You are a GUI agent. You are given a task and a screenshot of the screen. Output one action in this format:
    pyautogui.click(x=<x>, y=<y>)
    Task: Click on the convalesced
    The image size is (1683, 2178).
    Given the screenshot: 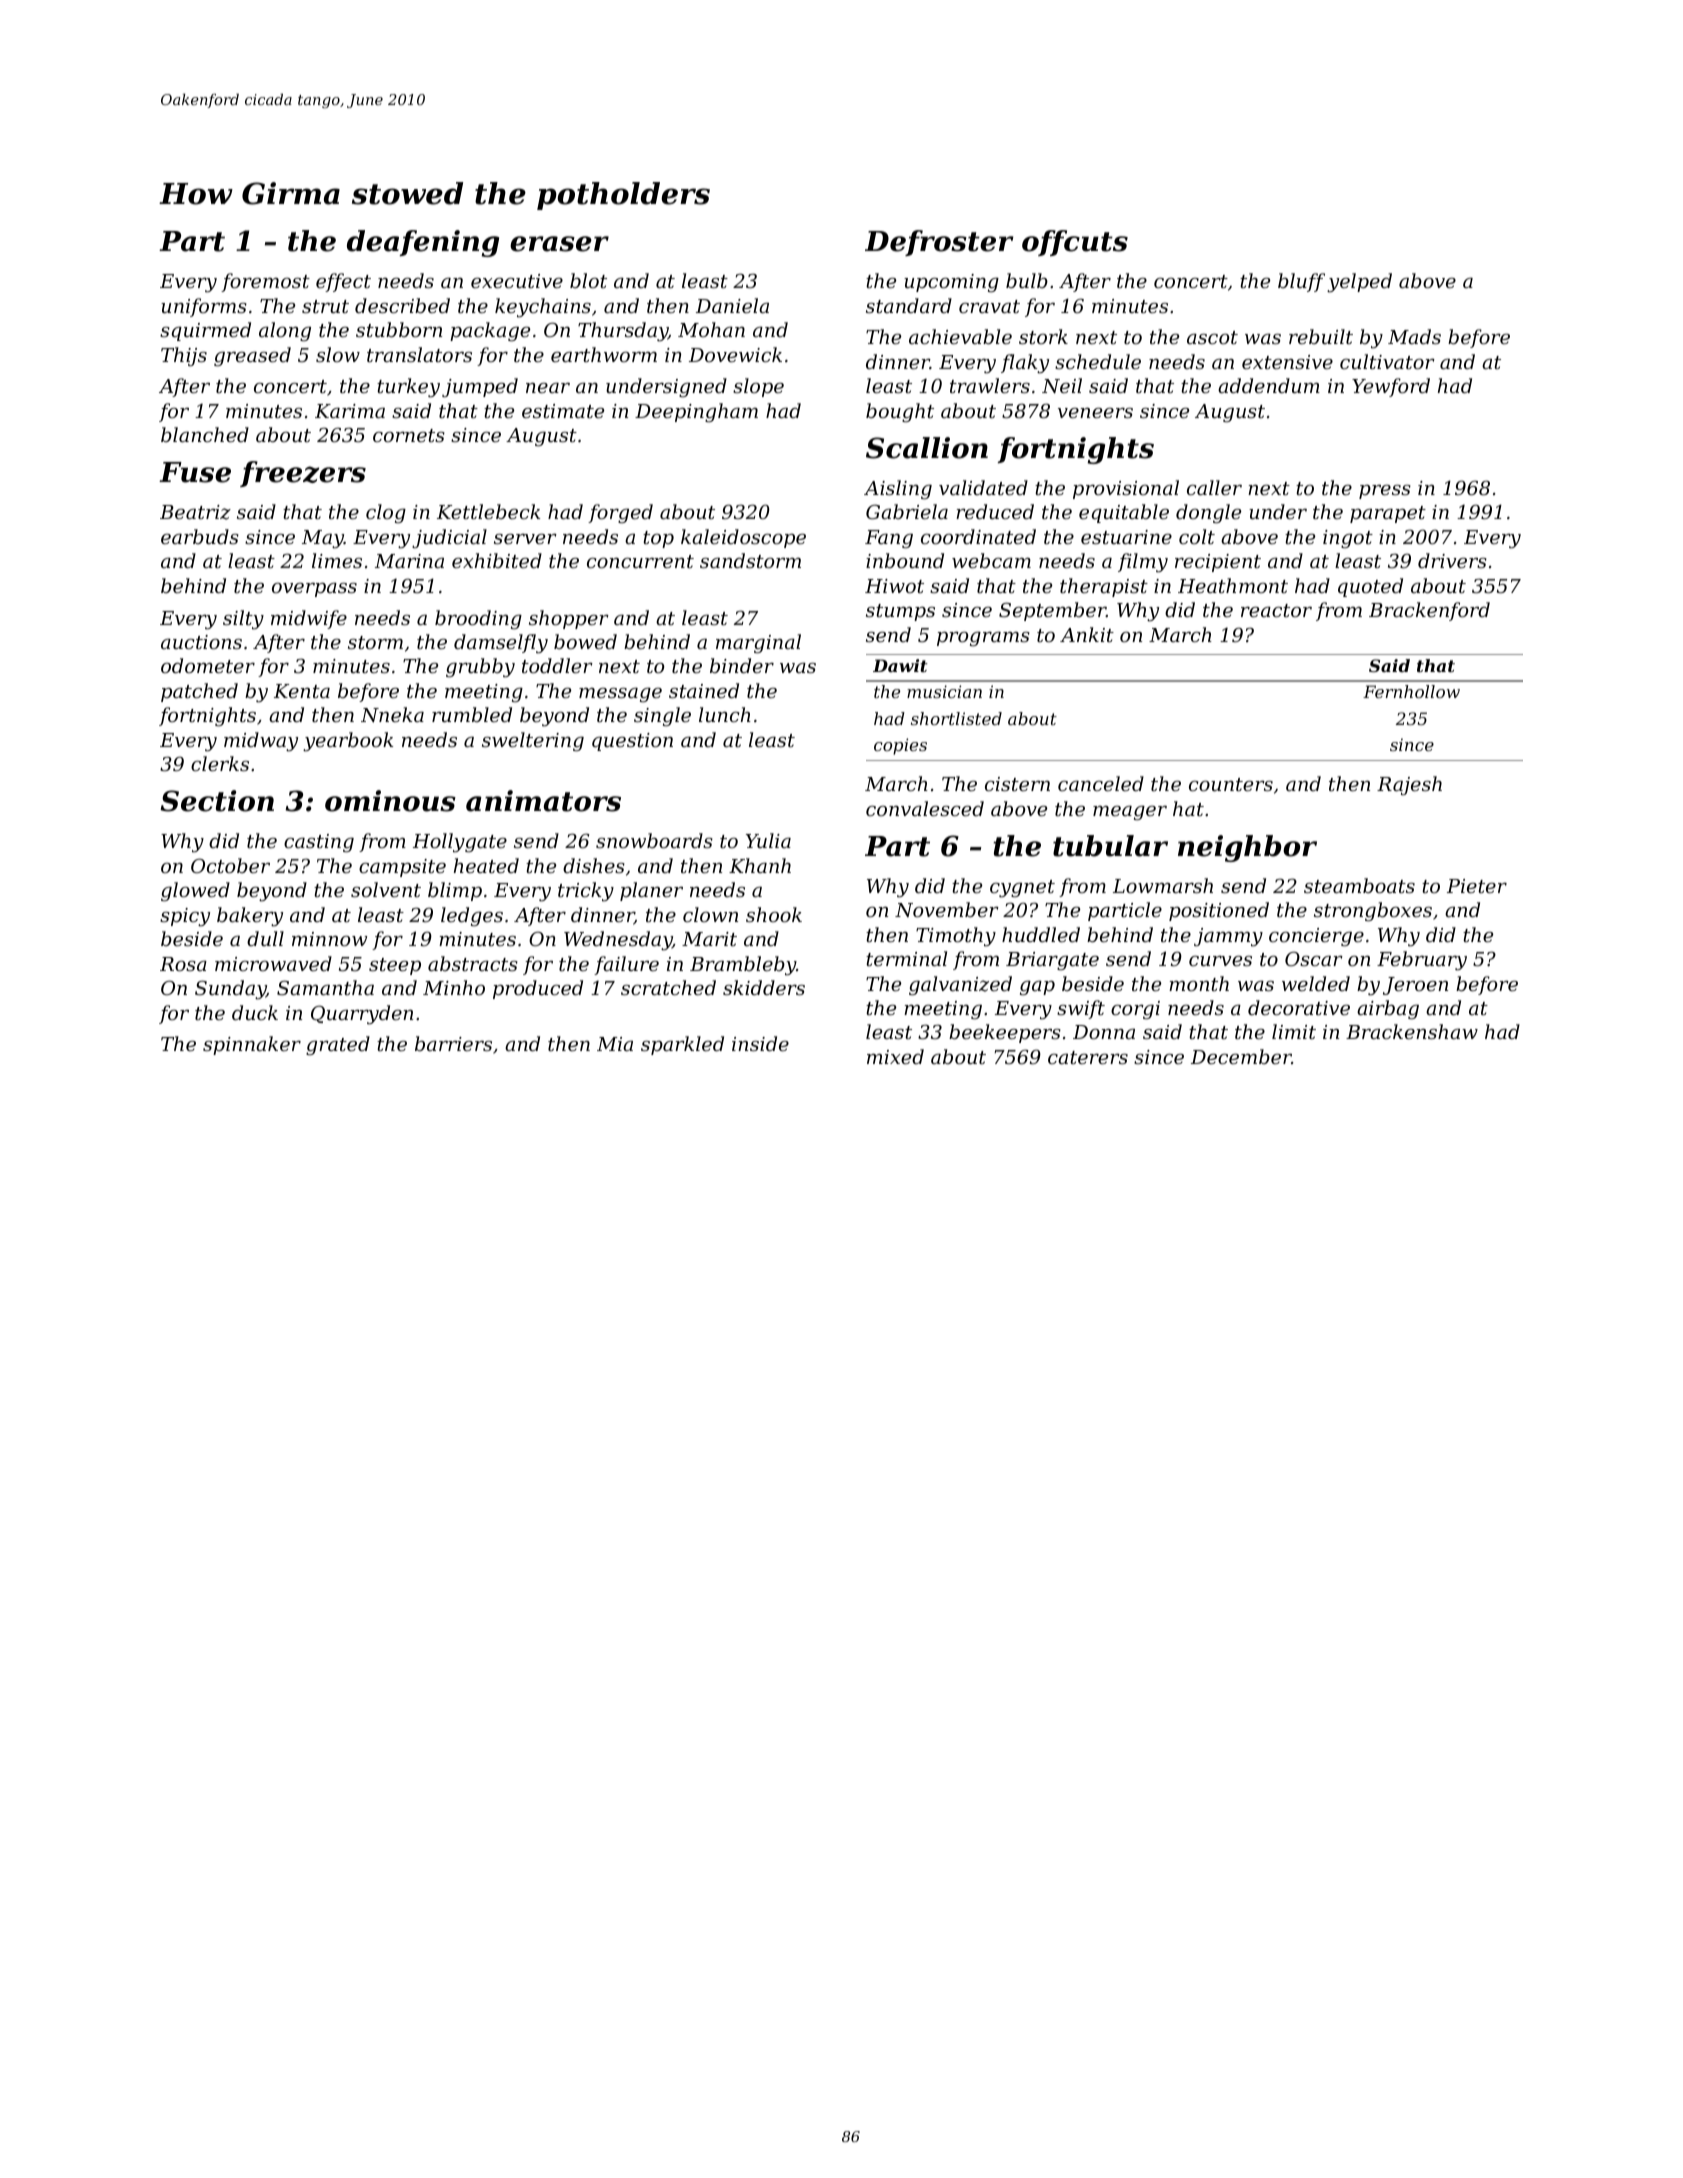 What is the action you would take?
    pyautogui.click(x=925, y=808)
